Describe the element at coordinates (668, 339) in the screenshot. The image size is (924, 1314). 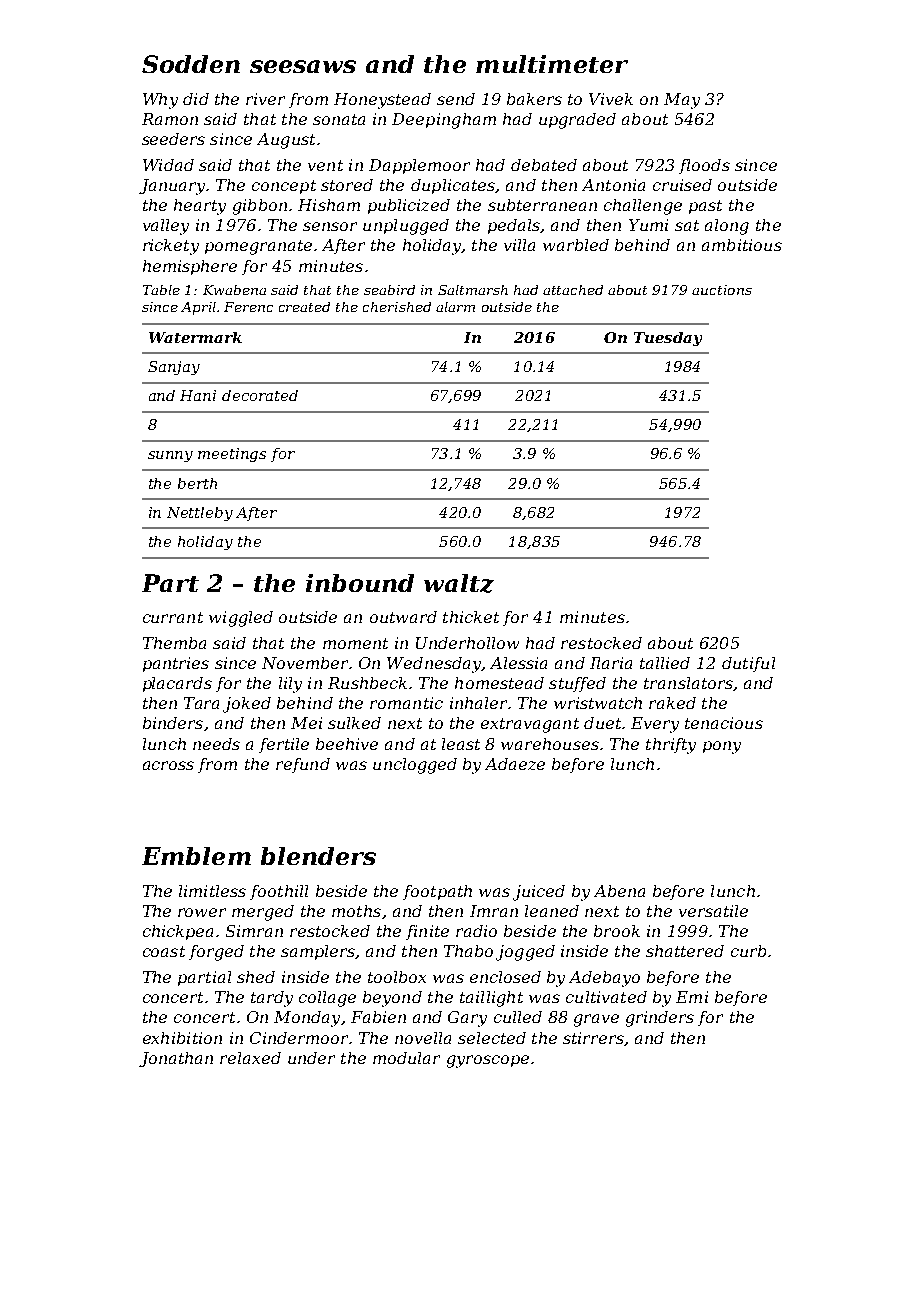
I see `Tuesday` at that location.
